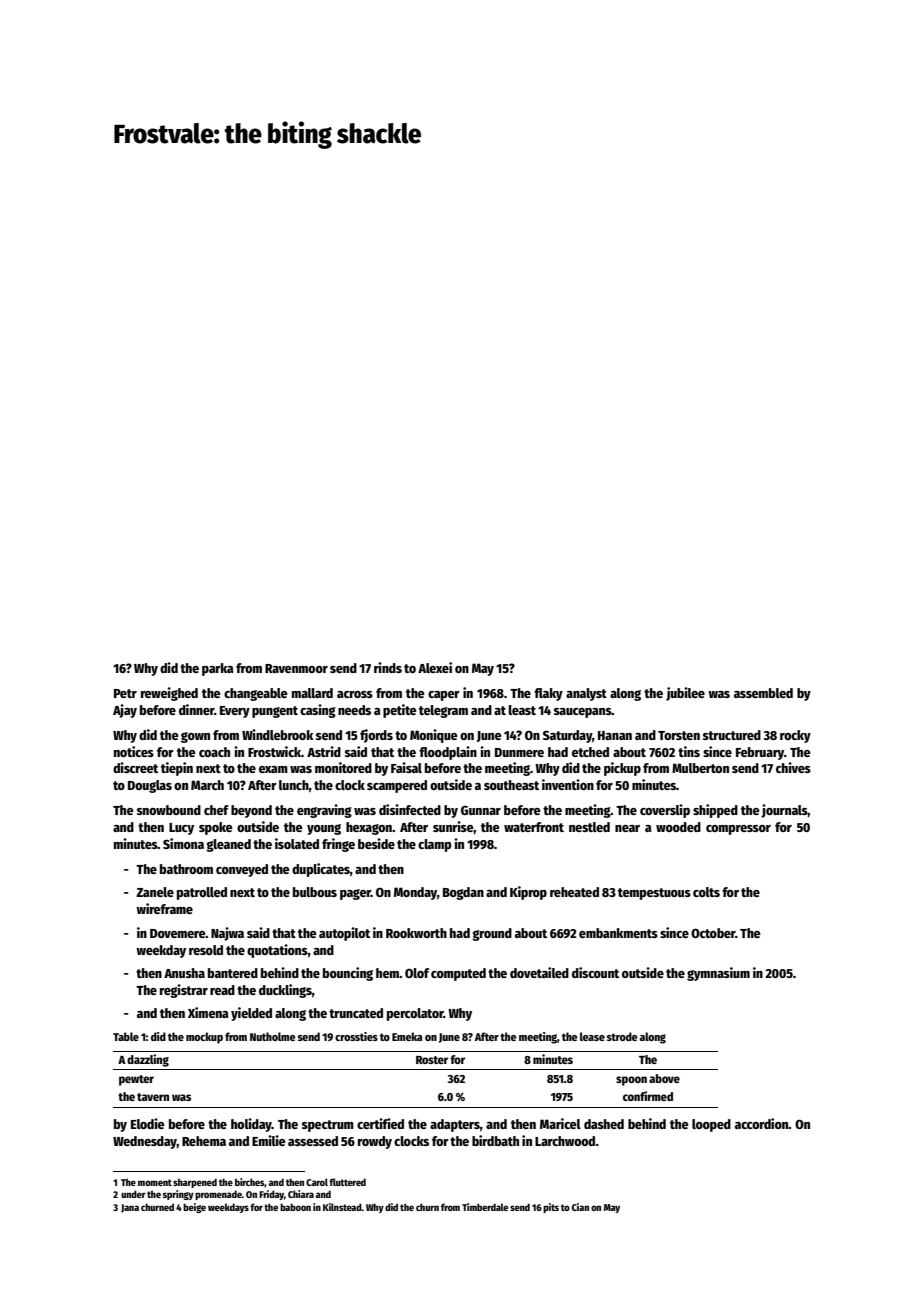  I want to click on gymnasium, so click(718, 974).
